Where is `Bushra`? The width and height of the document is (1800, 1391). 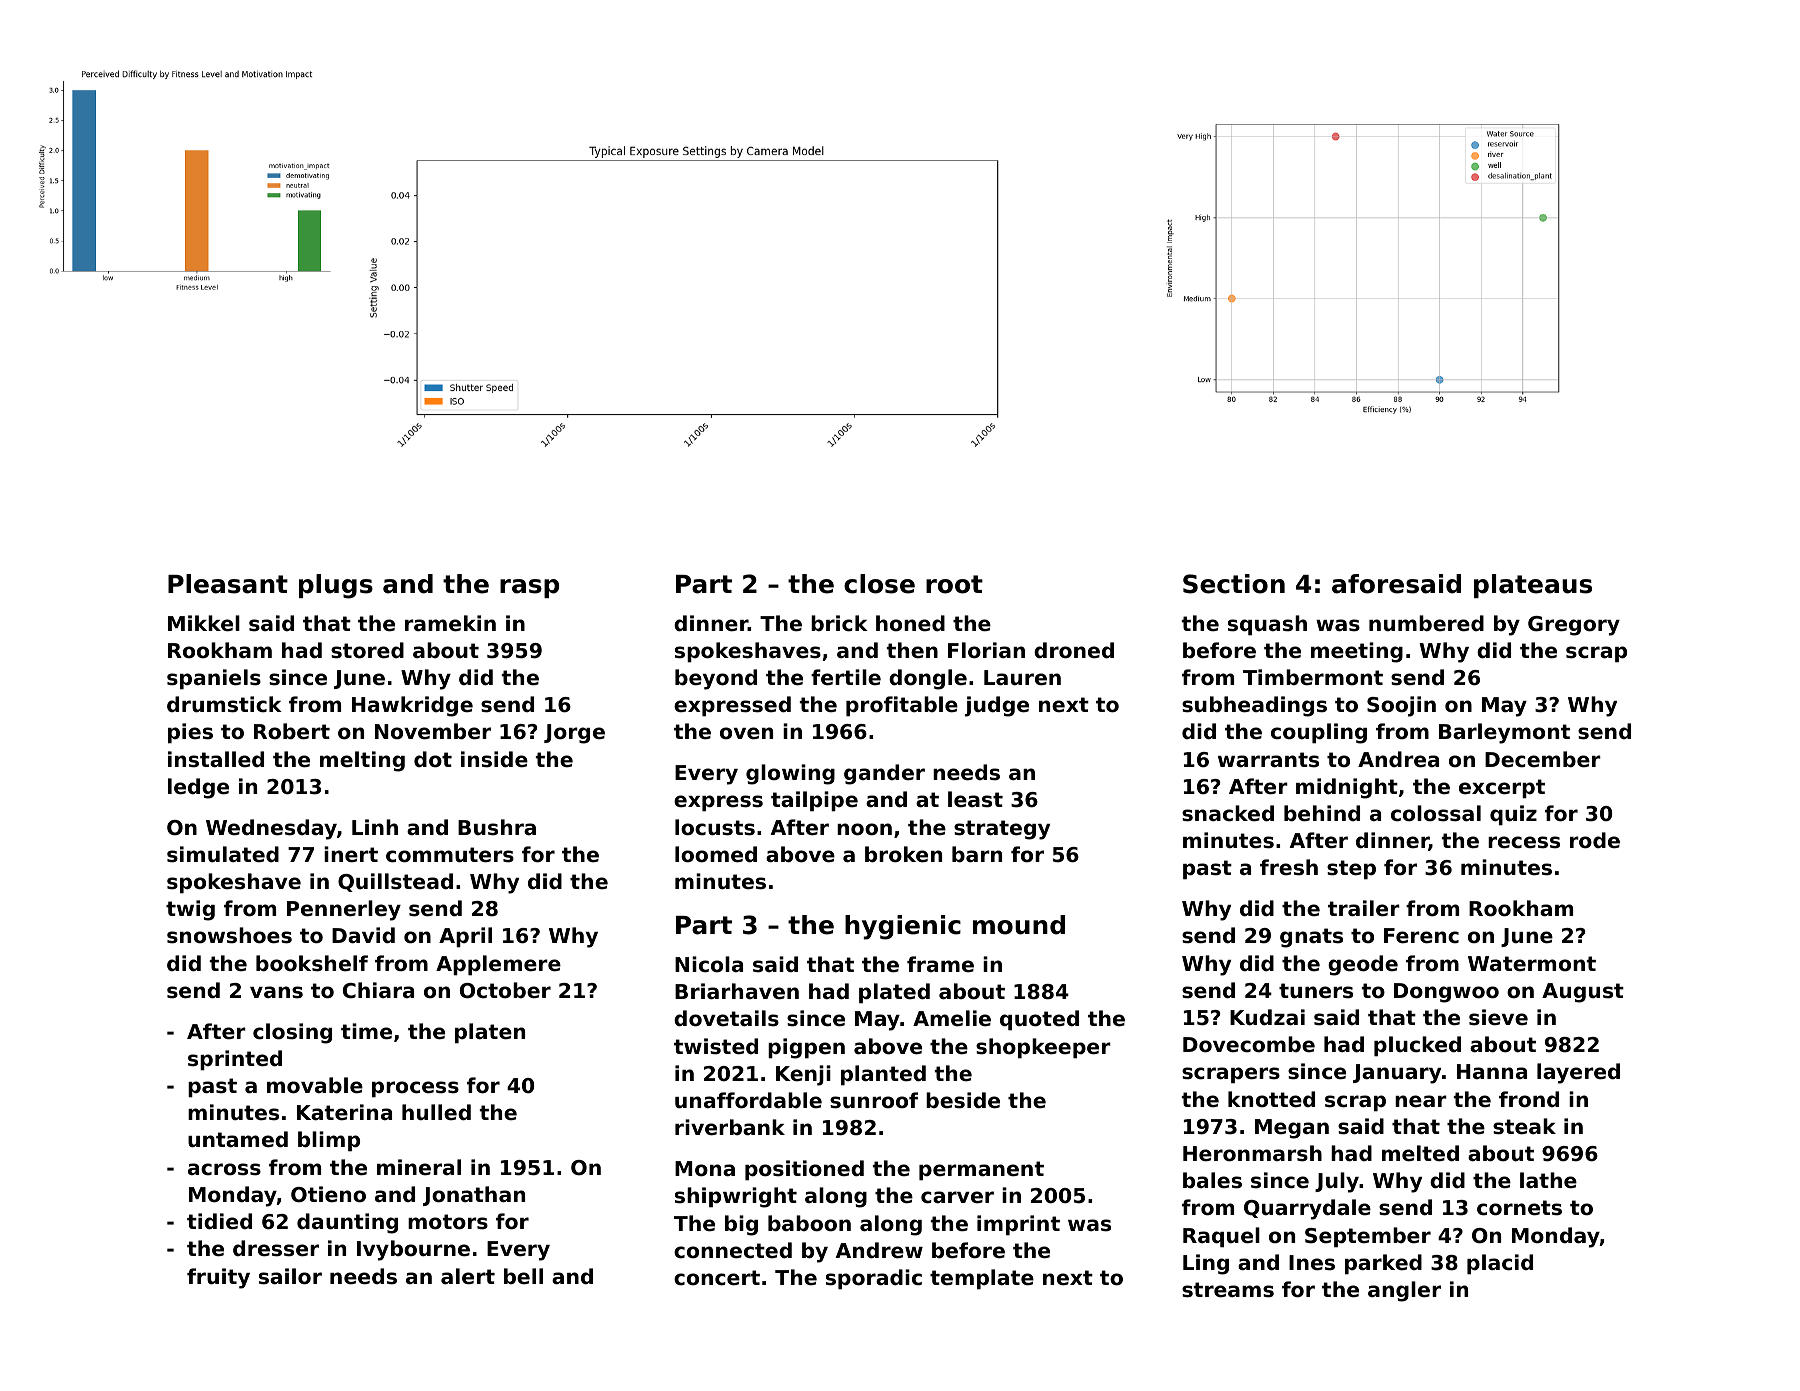
Bushra is located at coordinates (497, 827).
